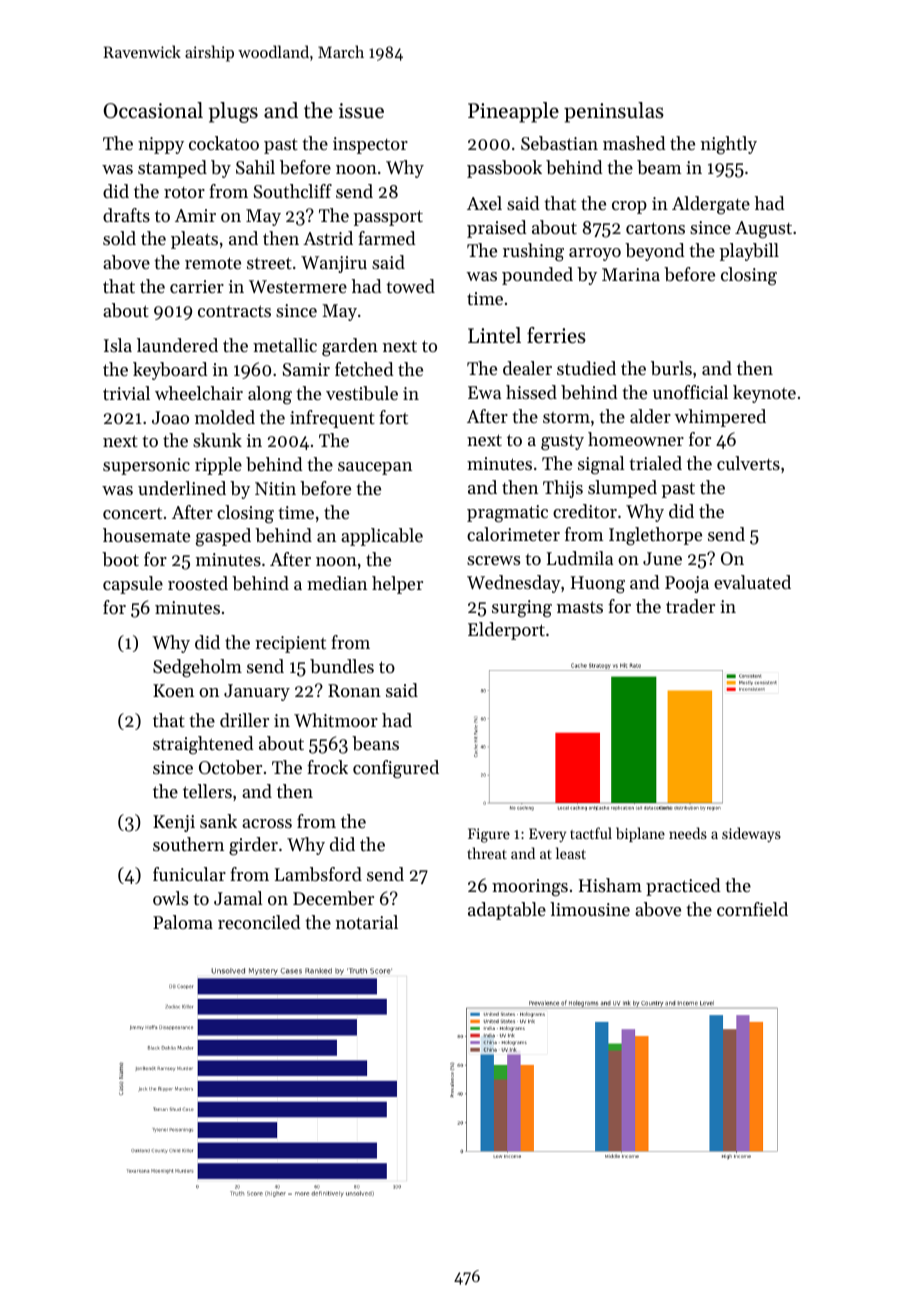  What do you see at coordinates (183, 922) in the screenshot?
I see `Paloma` at bounding box center [183, 922].
